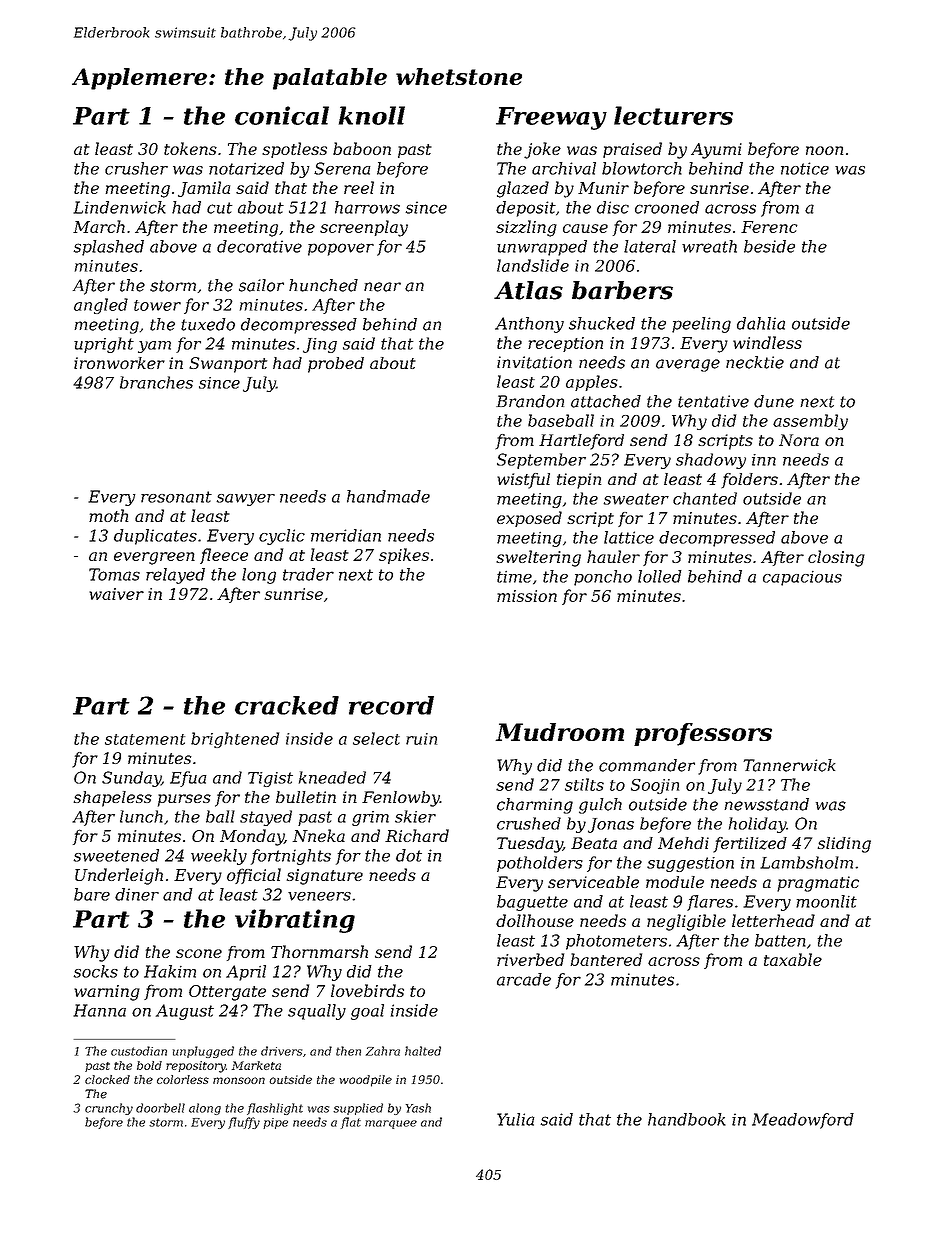  Describe the element at coordinates (559, 732) in the screenshot. I see `Mudroom` at that location.
